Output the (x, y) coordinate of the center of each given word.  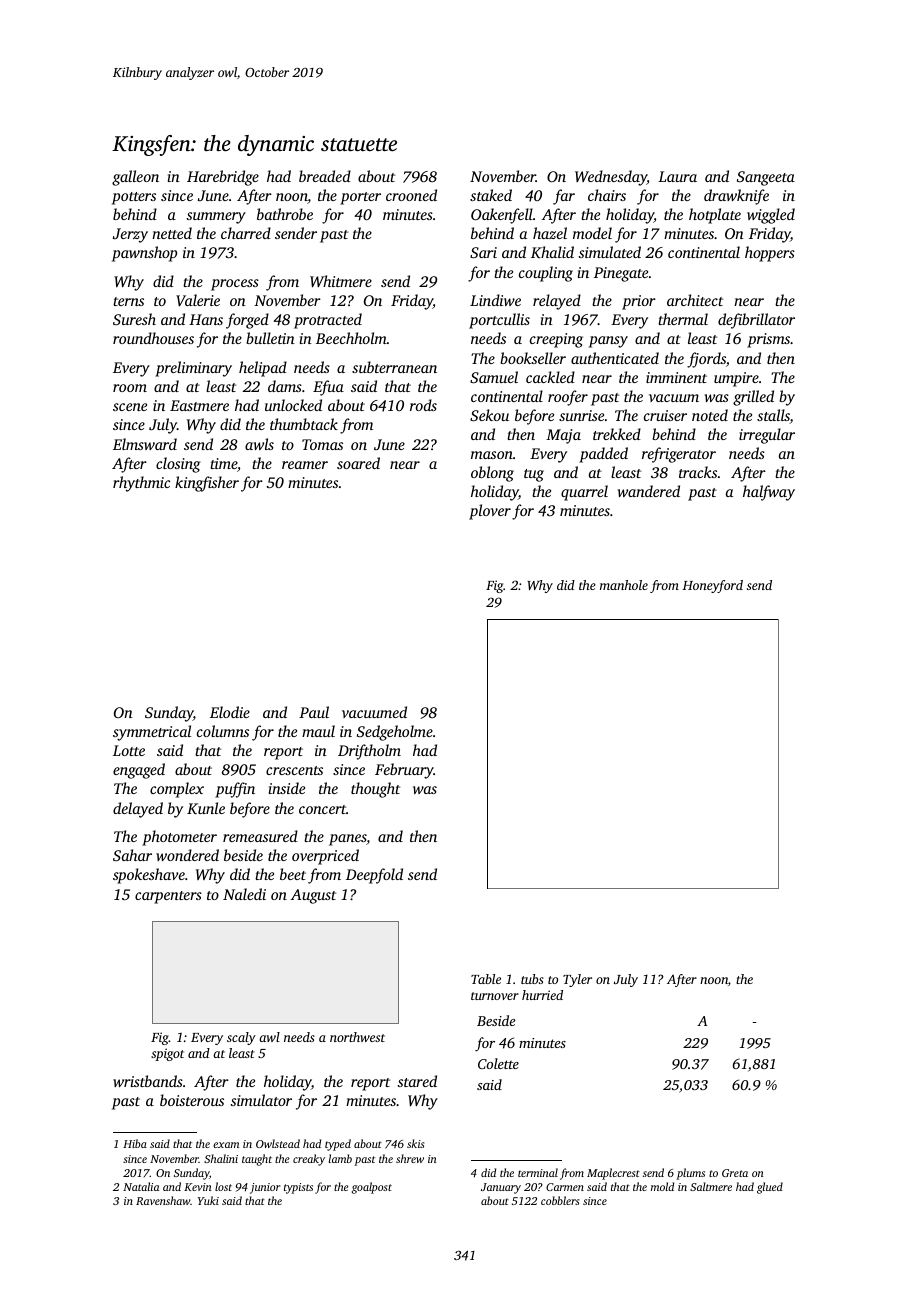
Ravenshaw (163, 1200)
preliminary (193, 369)
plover (490, 512)
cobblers (560, 1200)
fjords (706, 360)
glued (770, 1188)
